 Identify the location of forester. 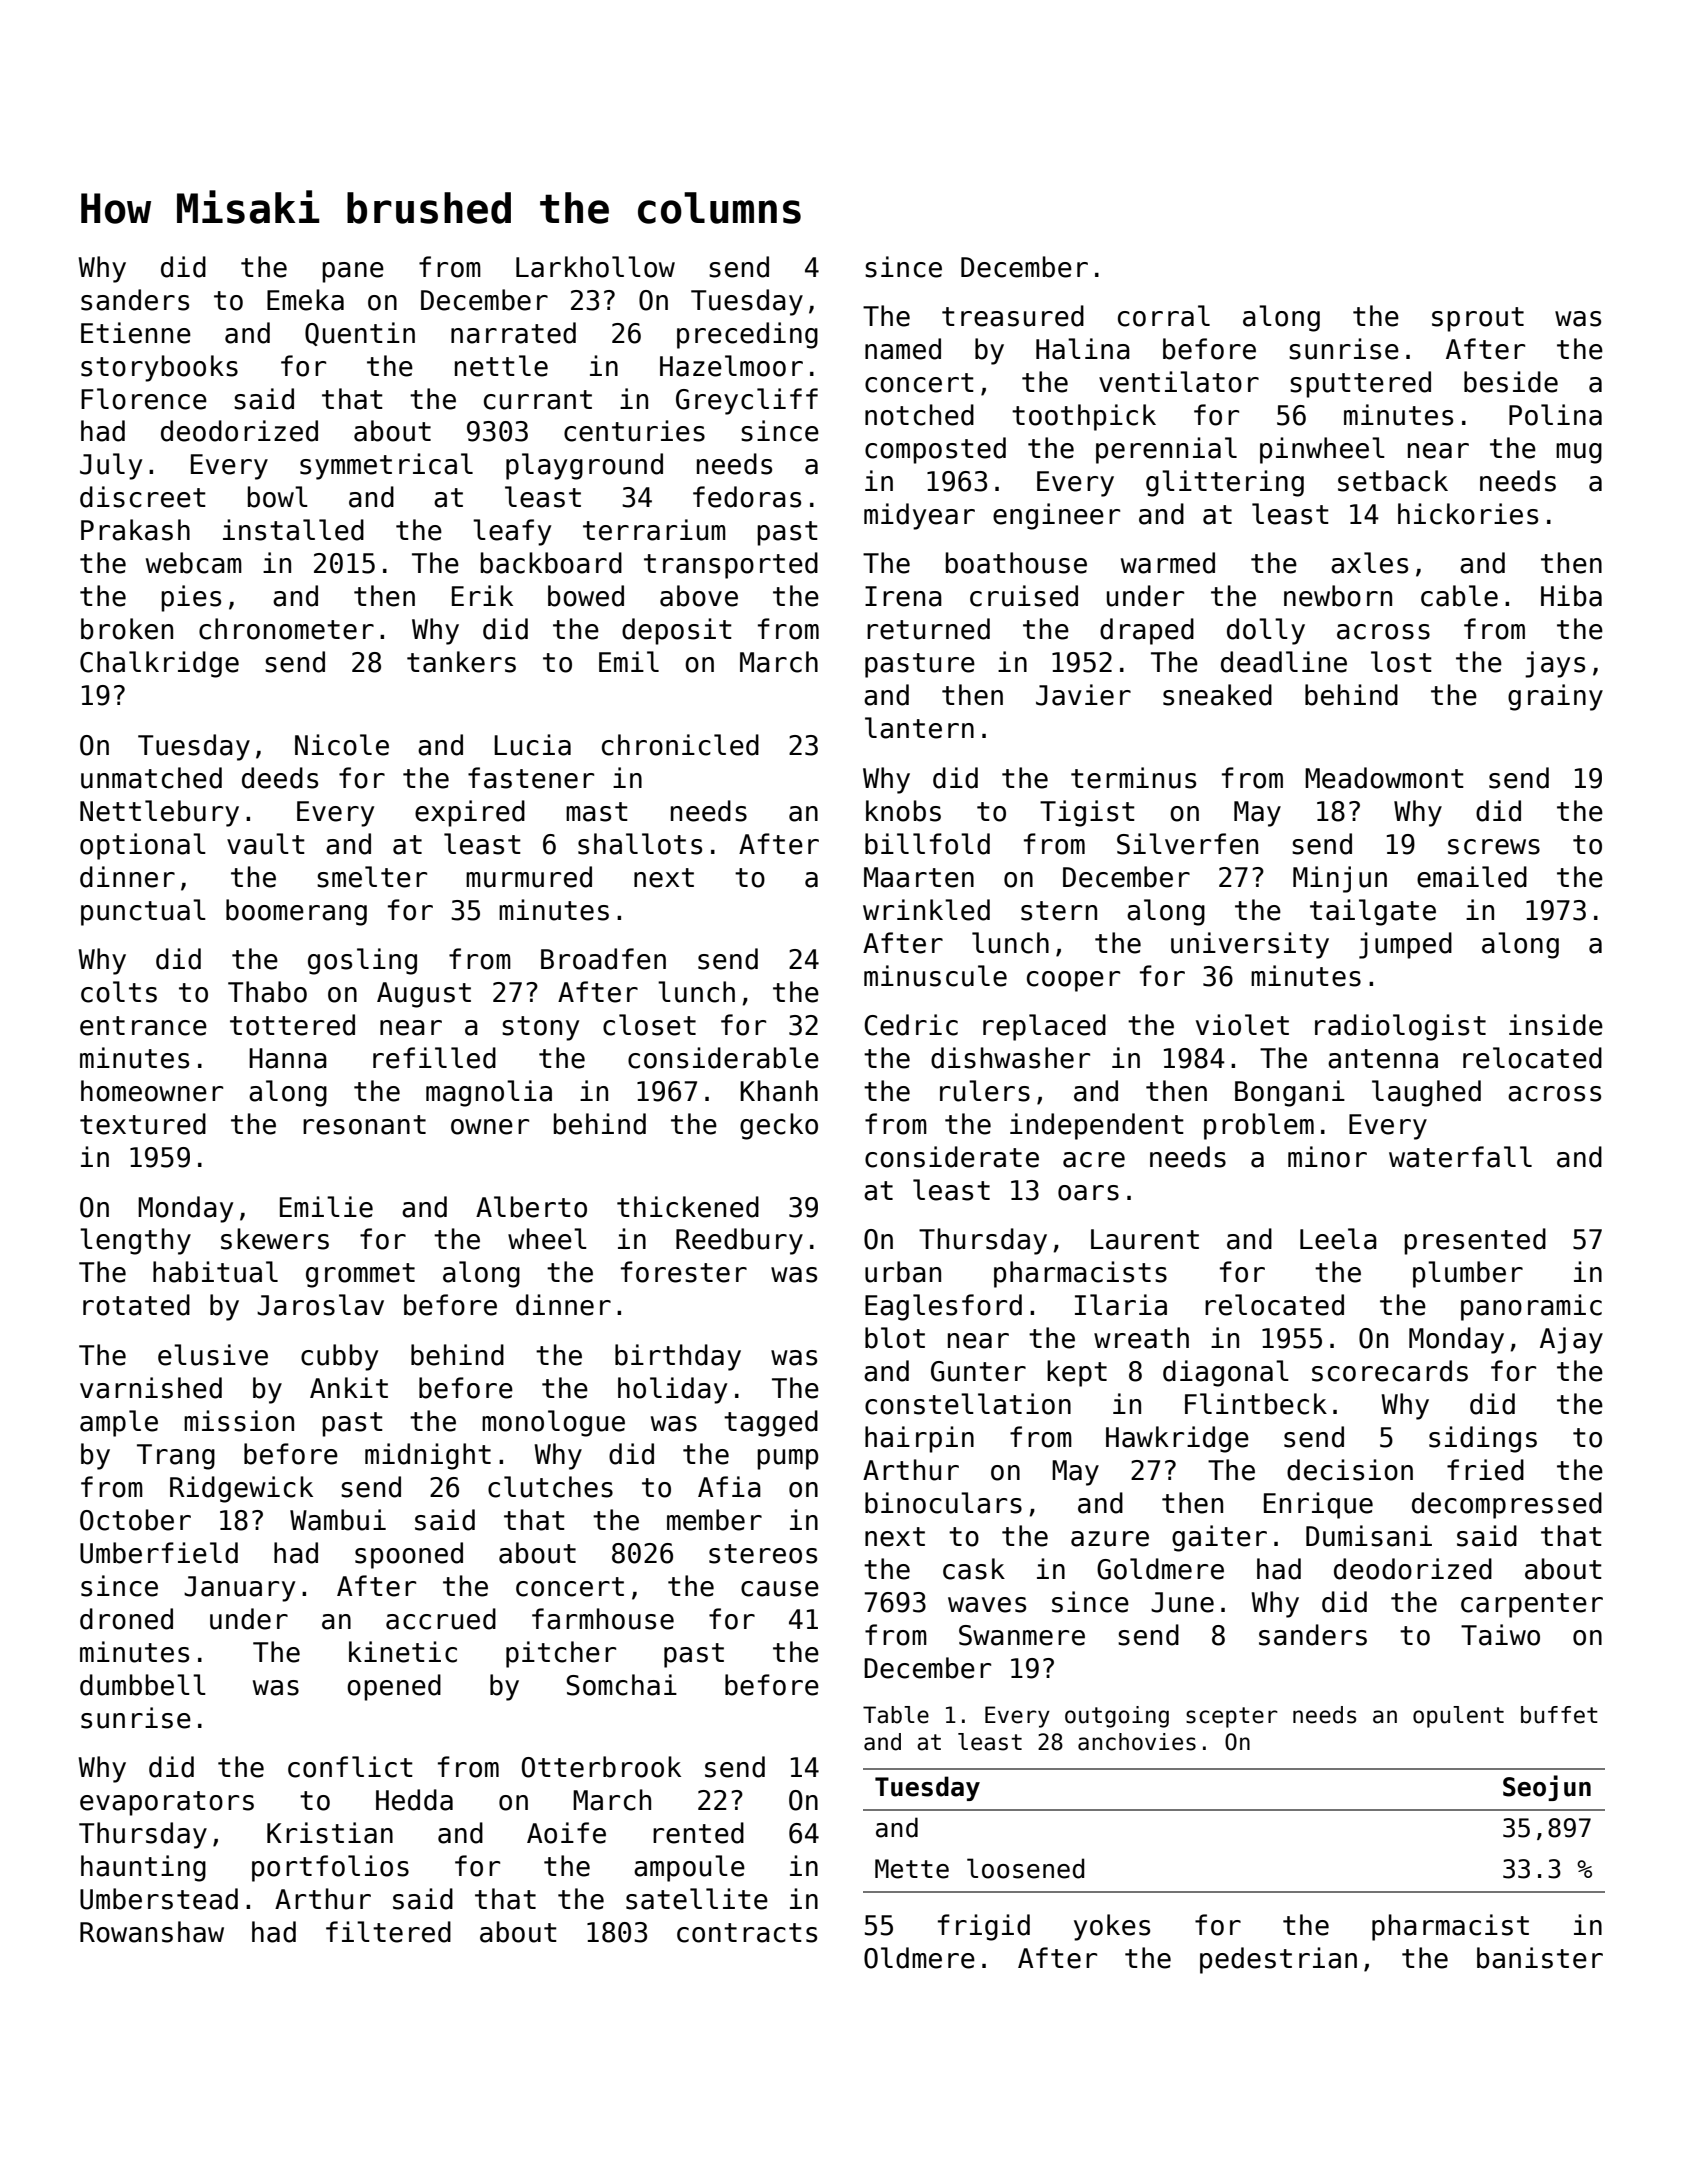
(684, 1272).
